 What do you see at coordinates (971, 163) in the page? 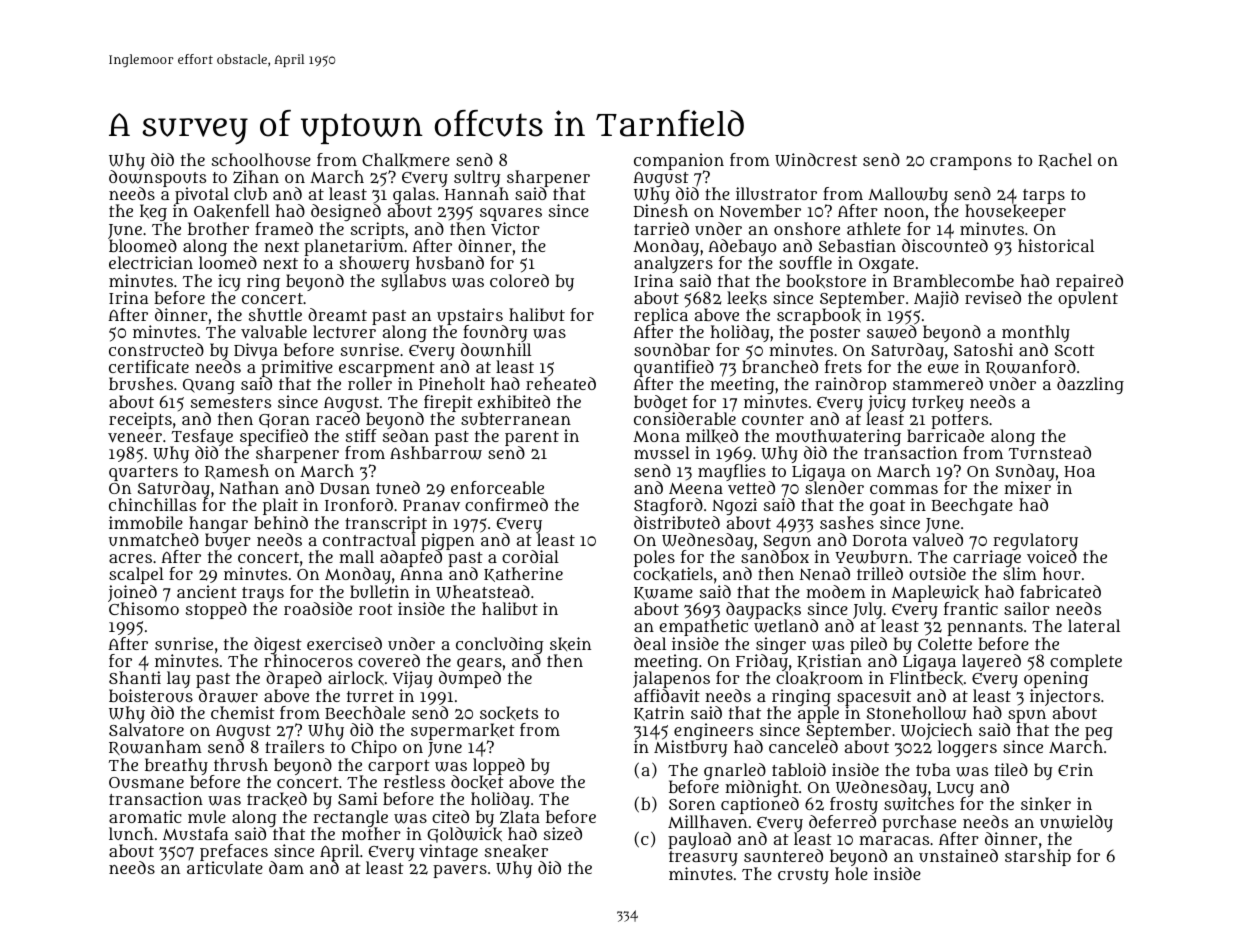
I see `crampons` at bounding box center [971, 163].
